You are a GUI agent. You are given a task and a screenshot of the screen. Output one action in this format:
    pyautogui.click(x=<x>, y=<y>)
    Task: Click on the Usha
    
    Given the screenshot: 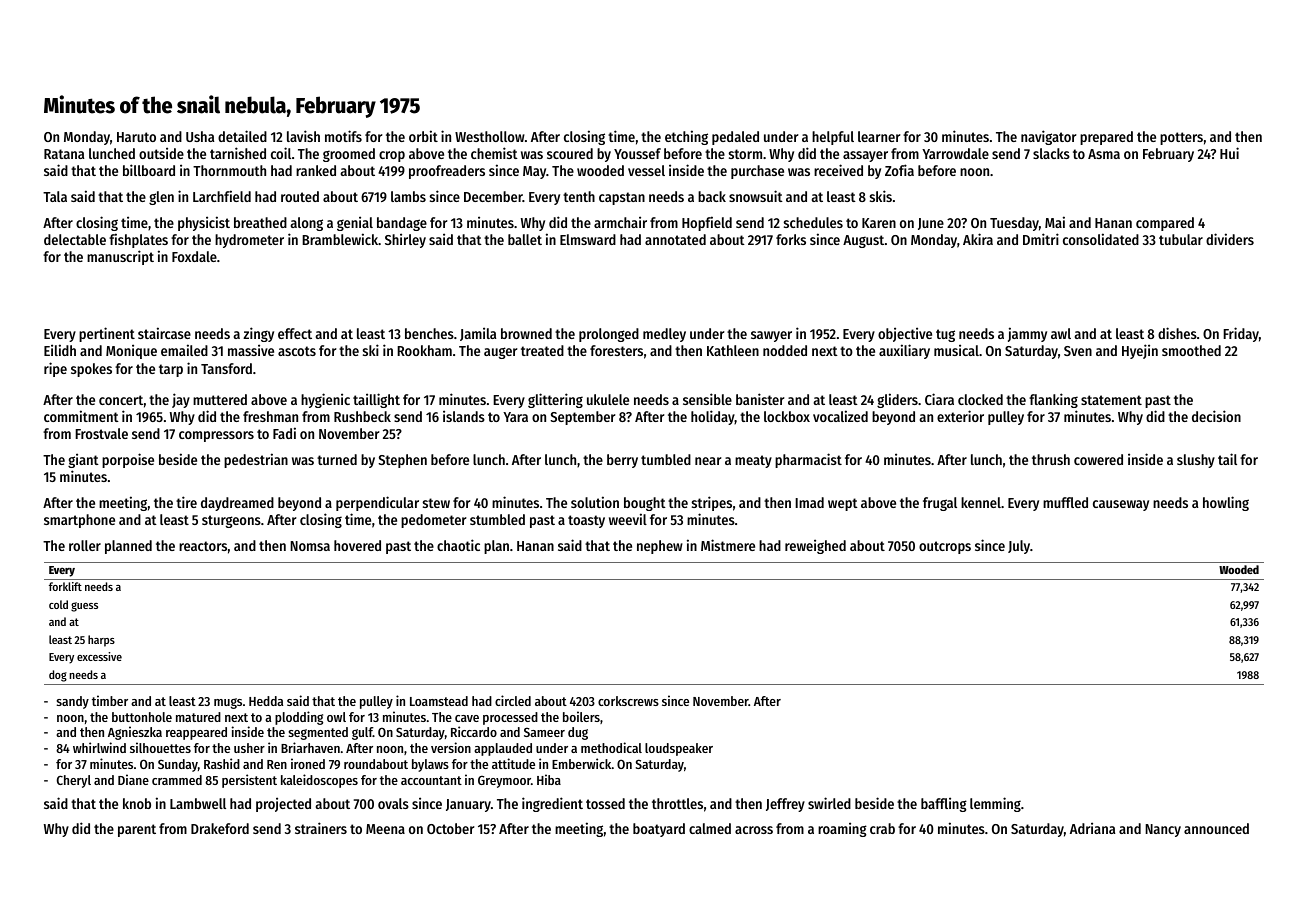 What is the action you would take?
    pyautogui.click(x=200, y=136)
